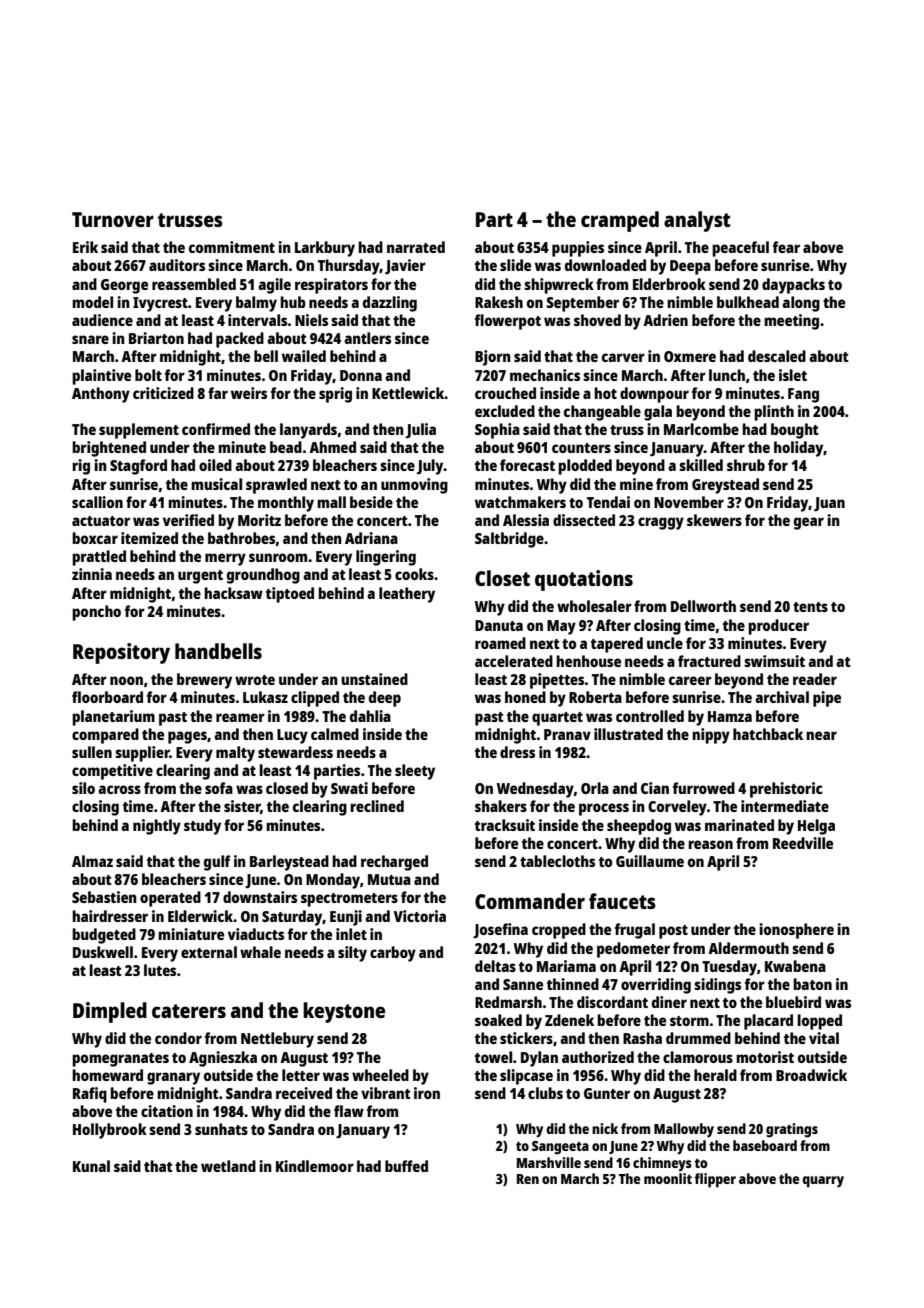 The height and width of the screenshot is (1308, 924). Describe the element at coordinates (697, 221) in the screenshot. I see `analyst` at that location.
